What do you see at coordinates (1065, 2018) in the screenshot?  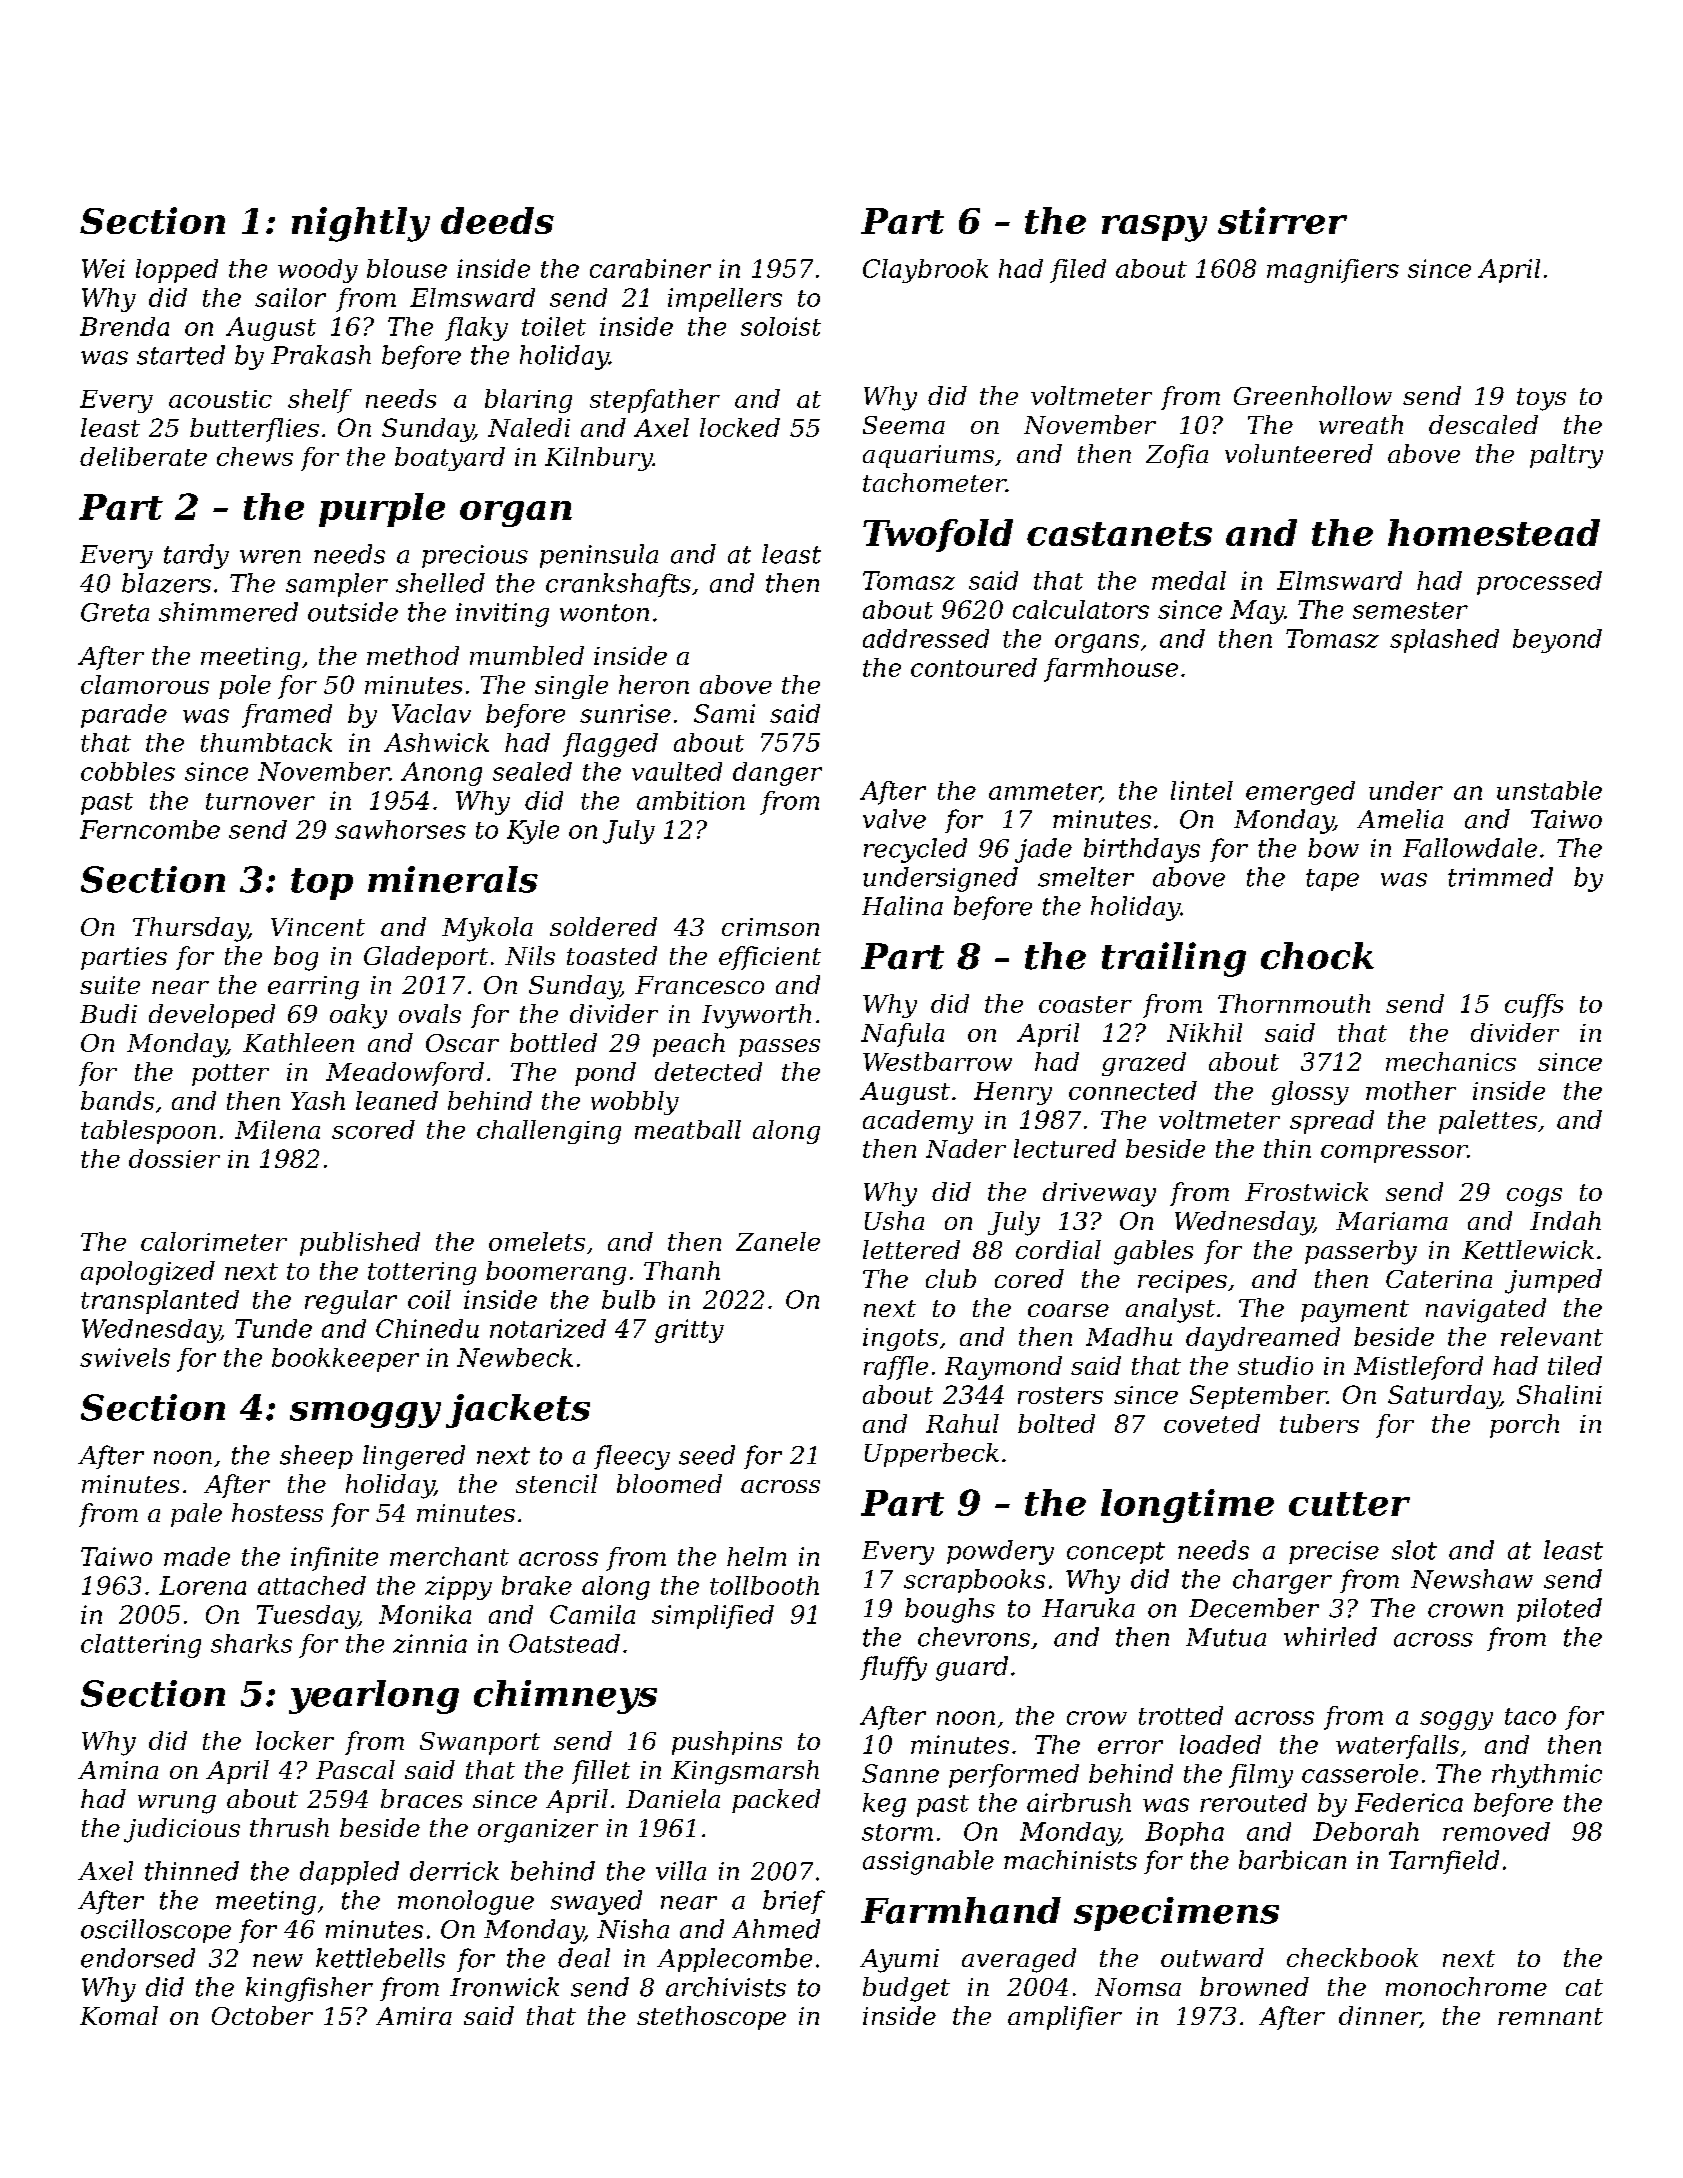 I see `amplifier` at bounding box center [1065, 2018].
